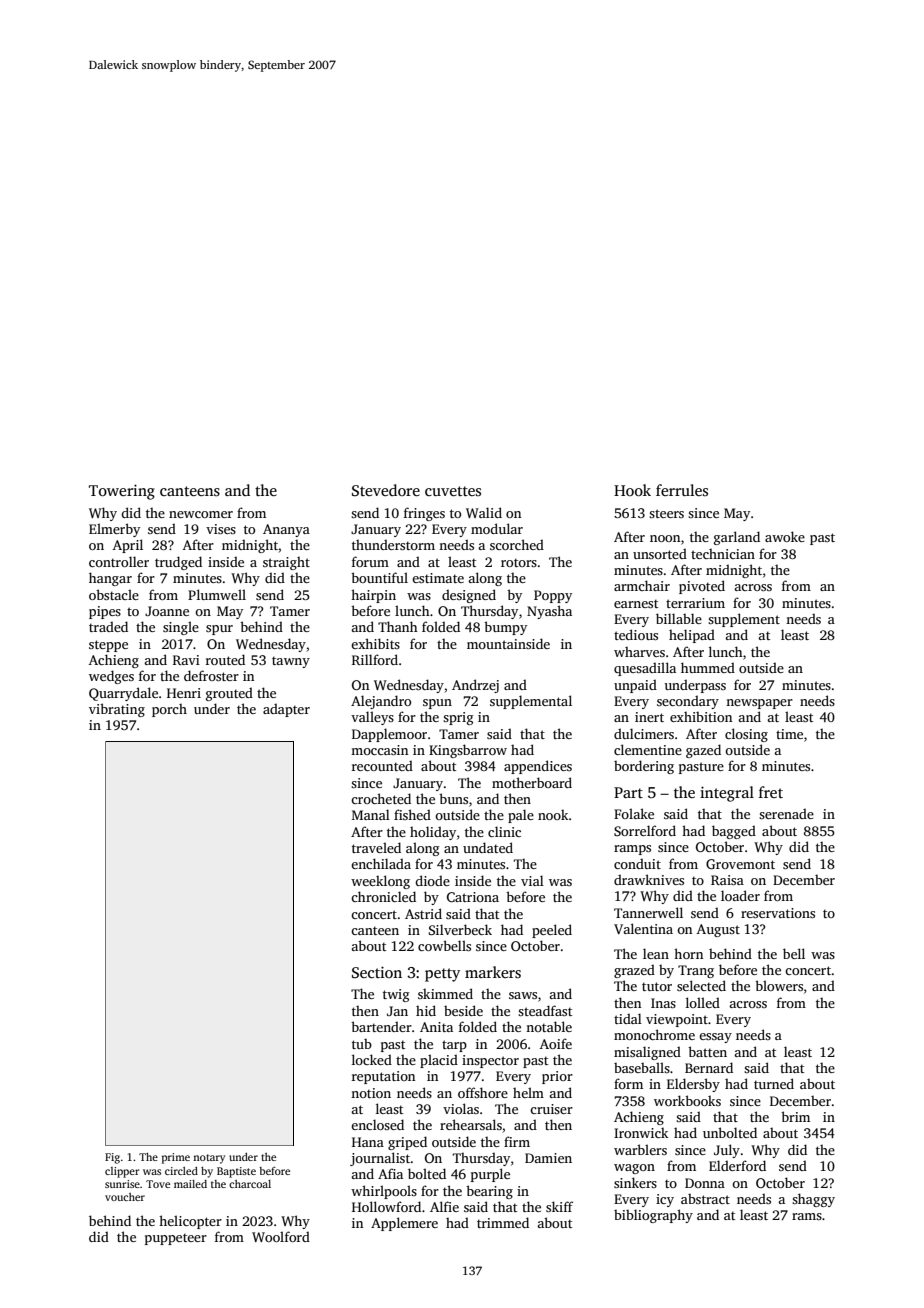  What do you see at coordinates (785, 536) in the screenshot?
I see `awoke` at bounding box center [785, 536].
